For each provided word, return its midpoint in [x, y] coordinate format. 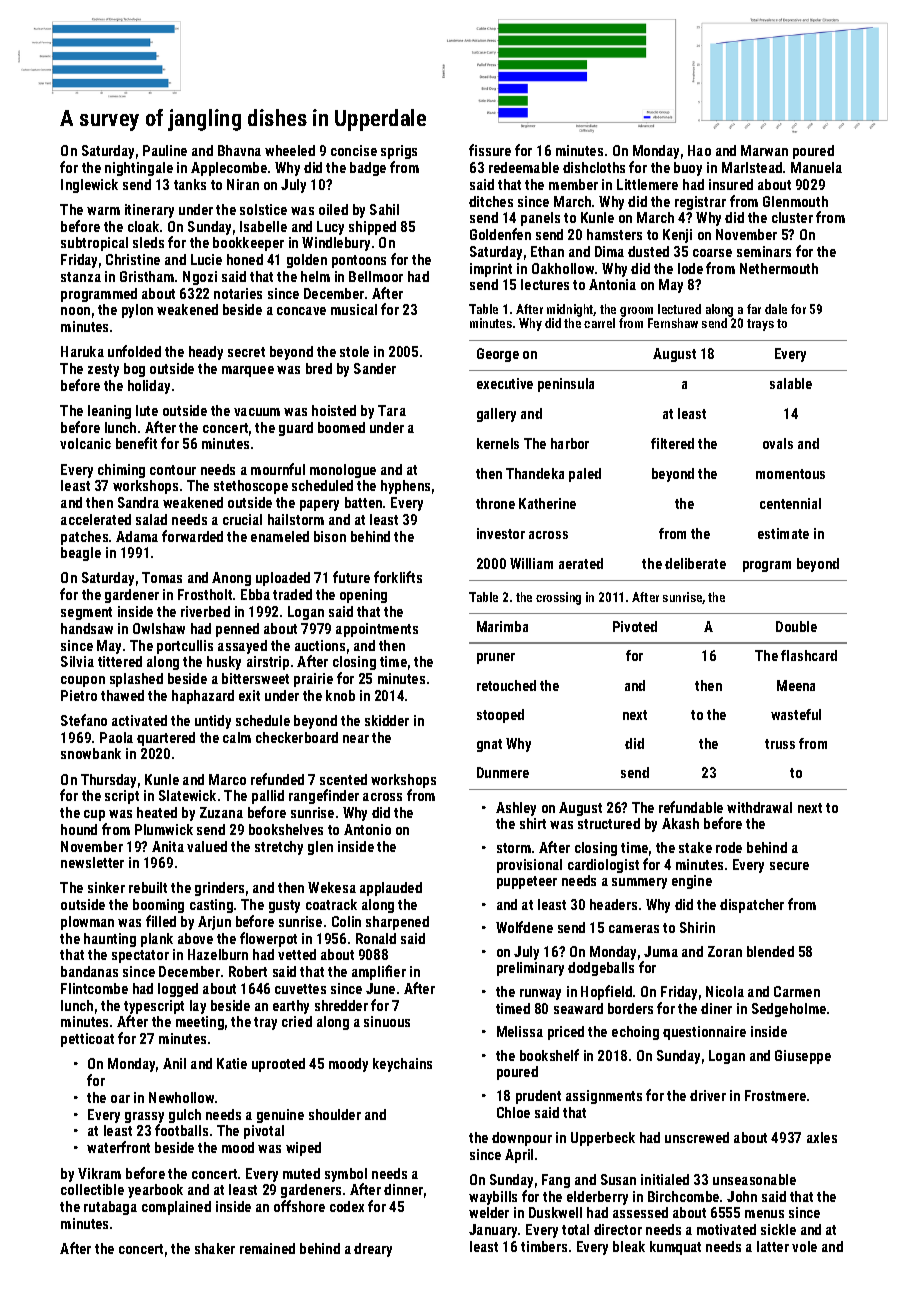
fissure [490, 150]
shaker [215, 1248]
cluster [792, 217]
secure [789, 866]
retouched [506, 685]
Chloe [513, 1112]
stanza [81, 277]
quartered [166, 739]
